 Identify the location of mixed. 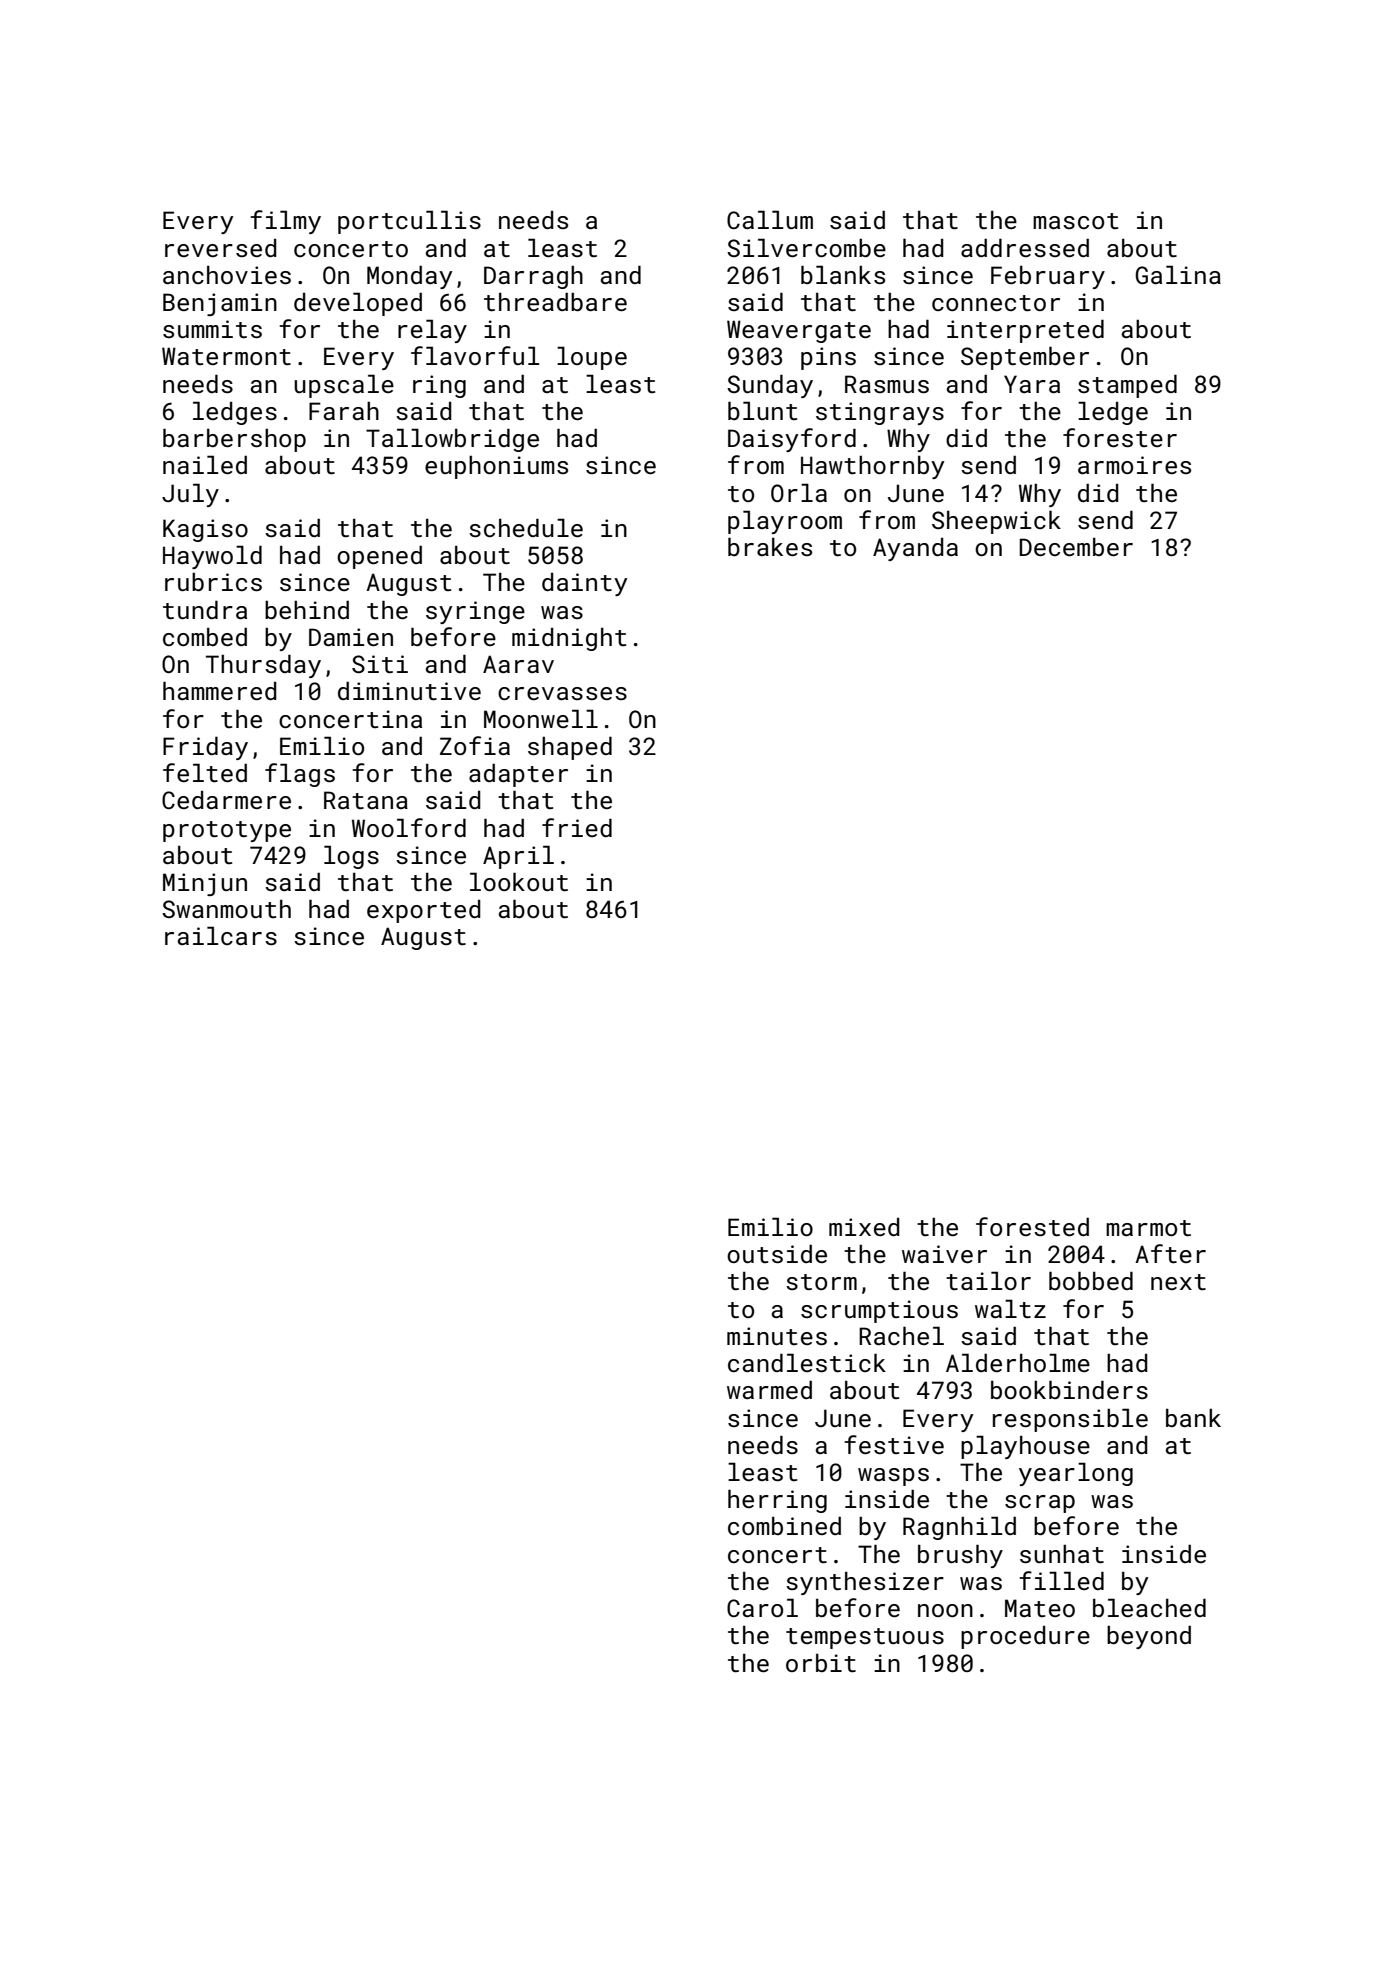
(864, 1227).
